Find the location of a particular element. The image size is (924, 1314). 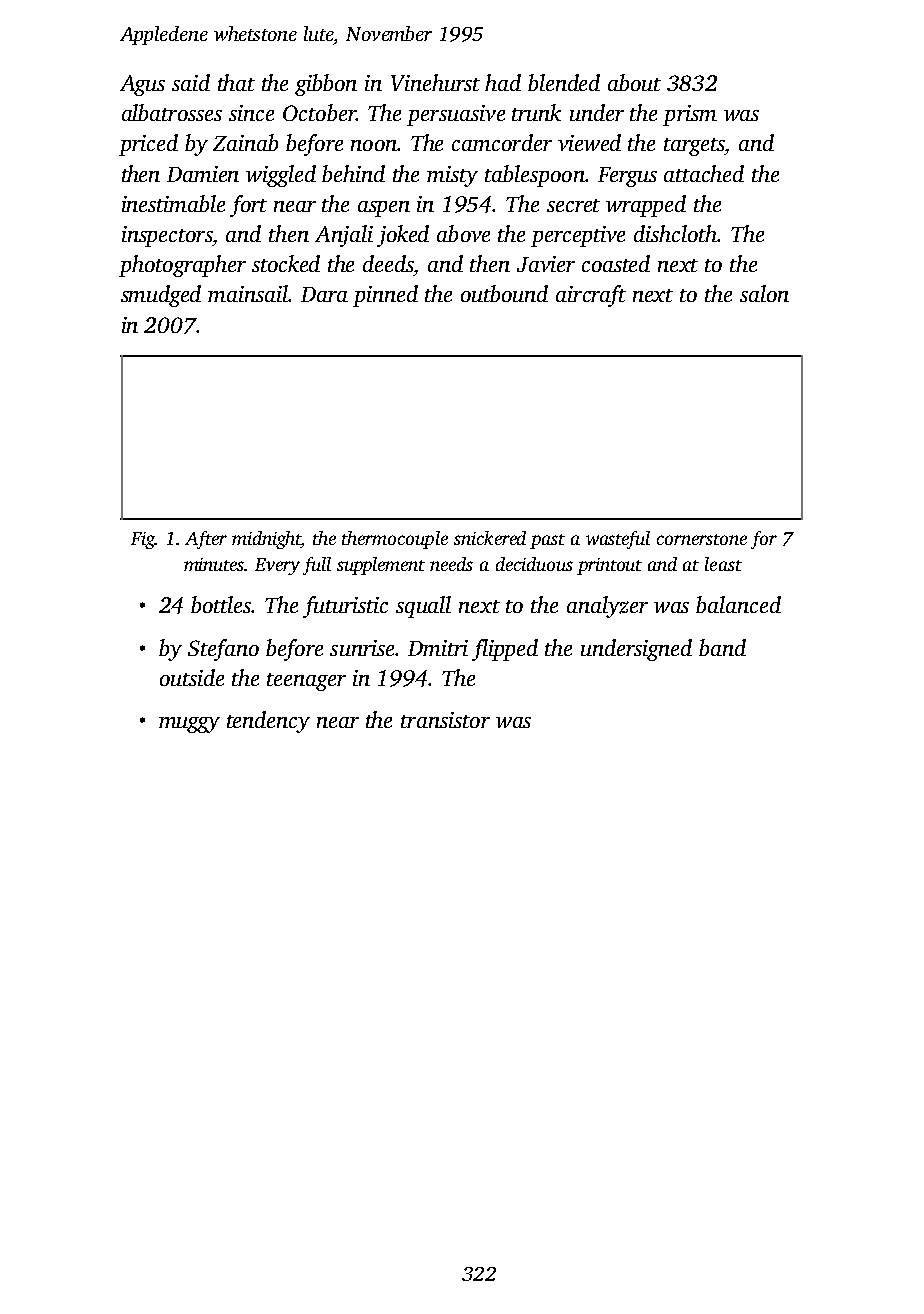

After is located at coordinates (206, 540).
